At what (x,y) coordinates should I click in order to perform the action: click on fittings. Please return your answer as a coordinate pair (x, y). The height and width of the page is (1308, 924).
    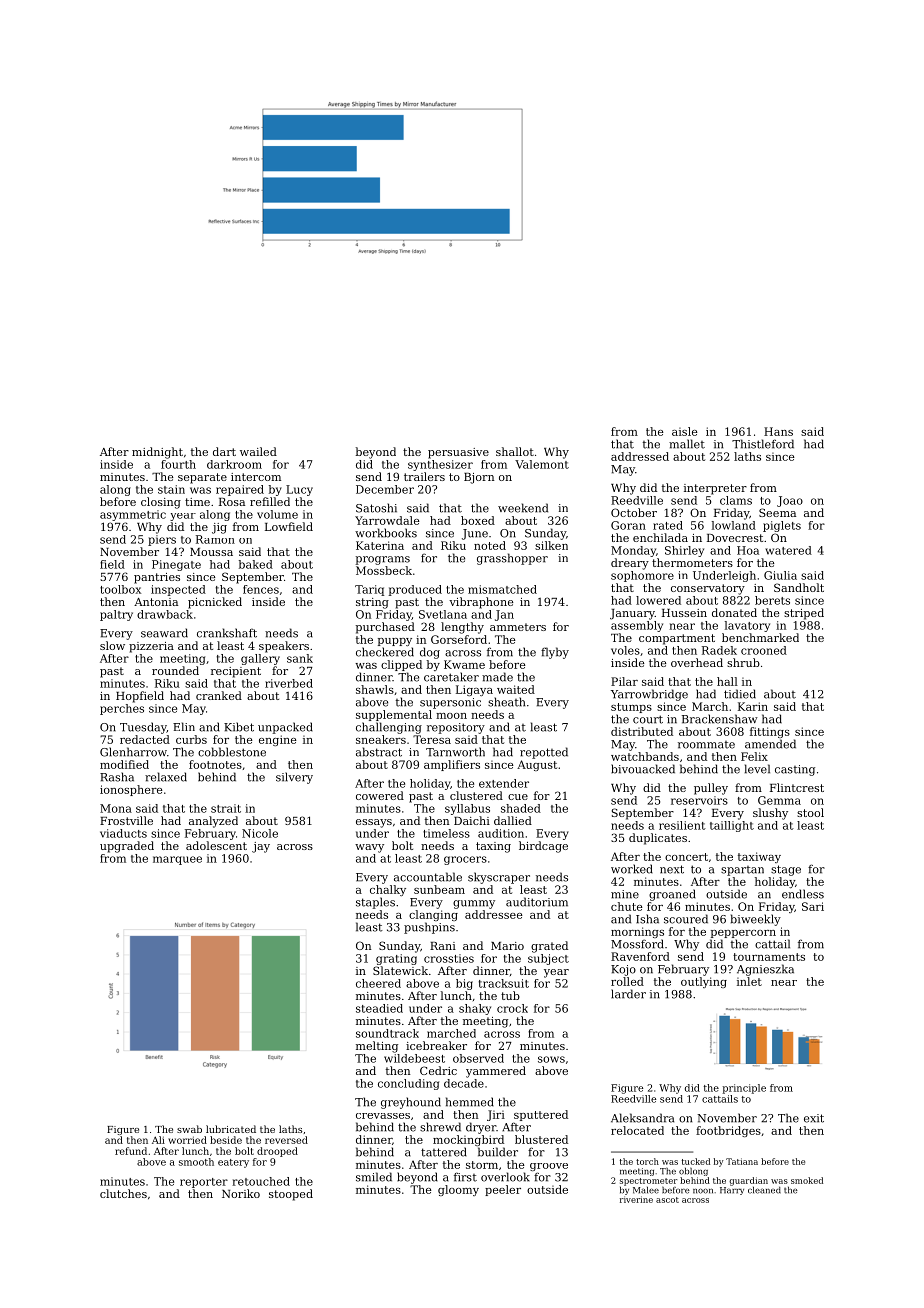
    Looking at the image, I should click on (770, 732).
